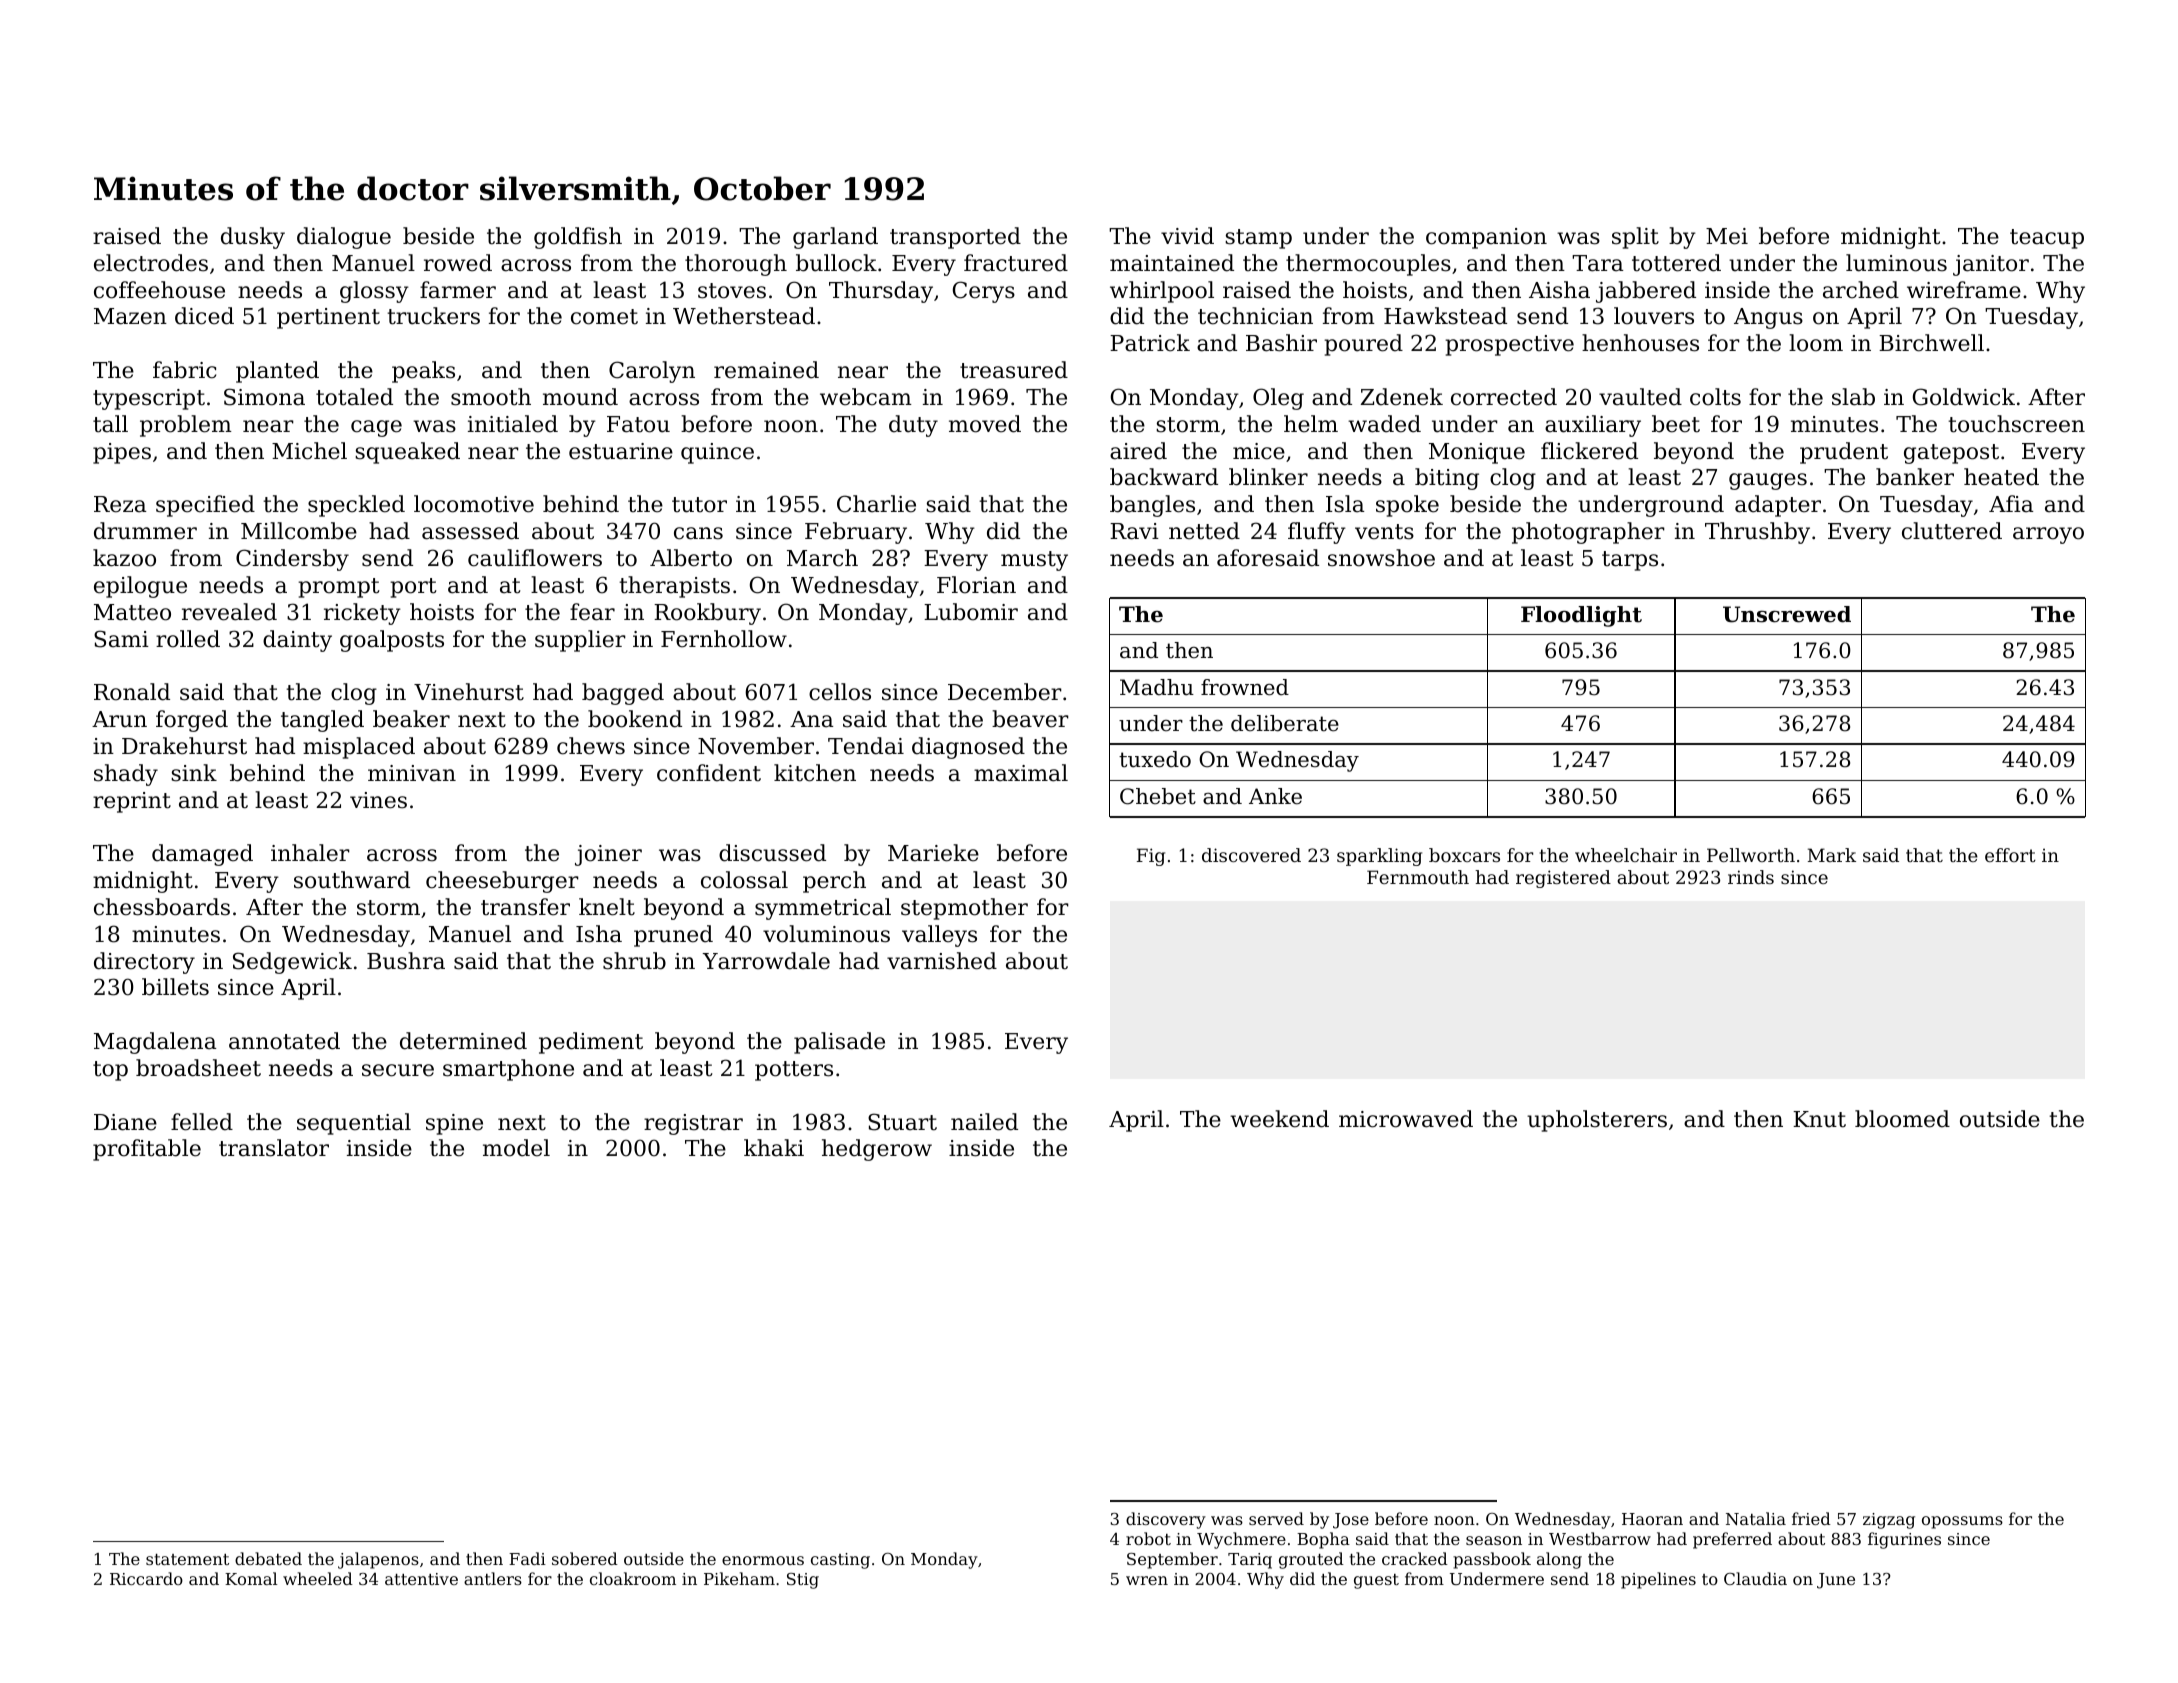 This document has width=2178, height=1683. I want to click on teacup, so click(2047, 239).
